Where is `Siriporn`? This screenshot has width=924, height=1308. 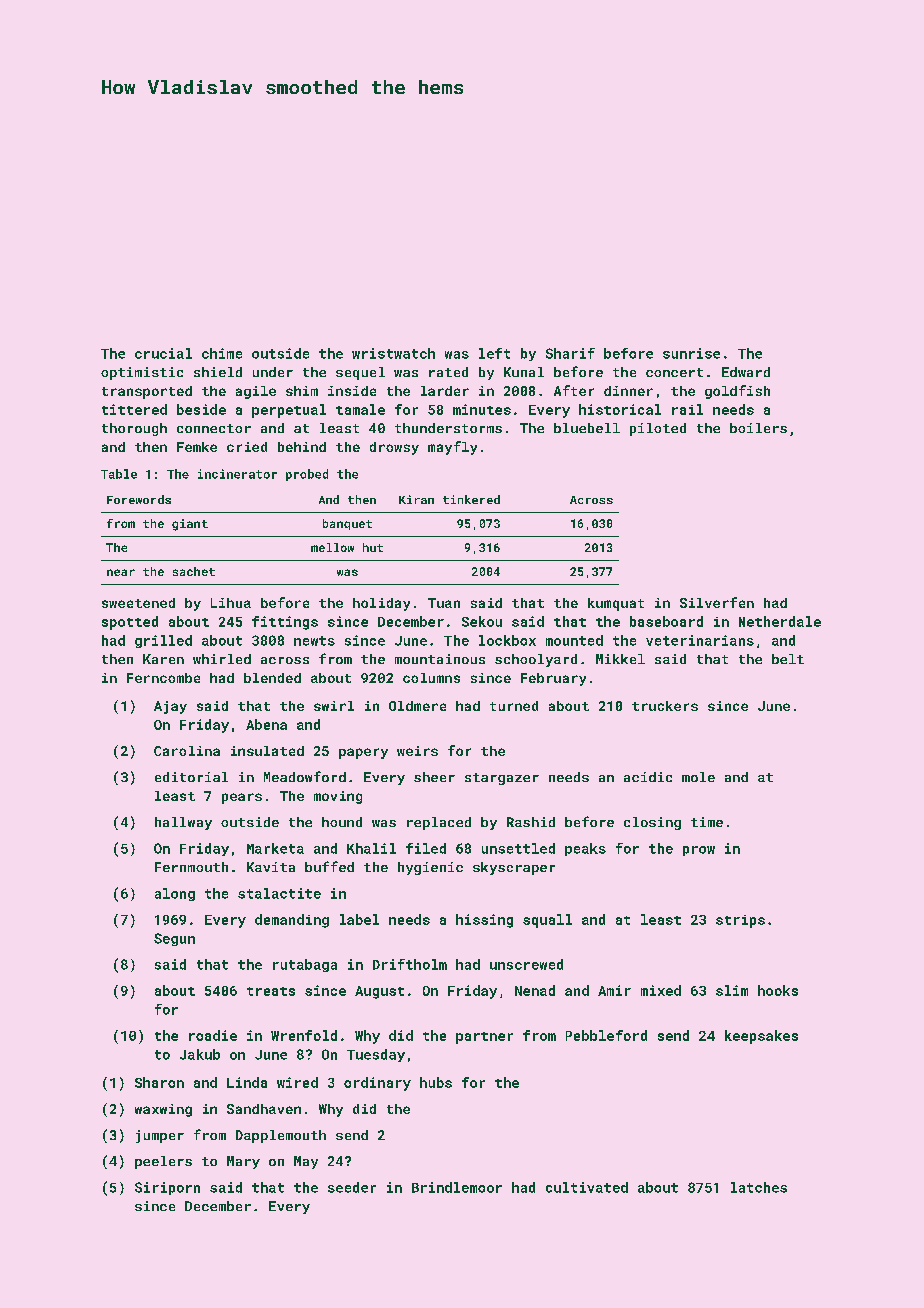
Siriporn is located at coordinates (167, 1188).
